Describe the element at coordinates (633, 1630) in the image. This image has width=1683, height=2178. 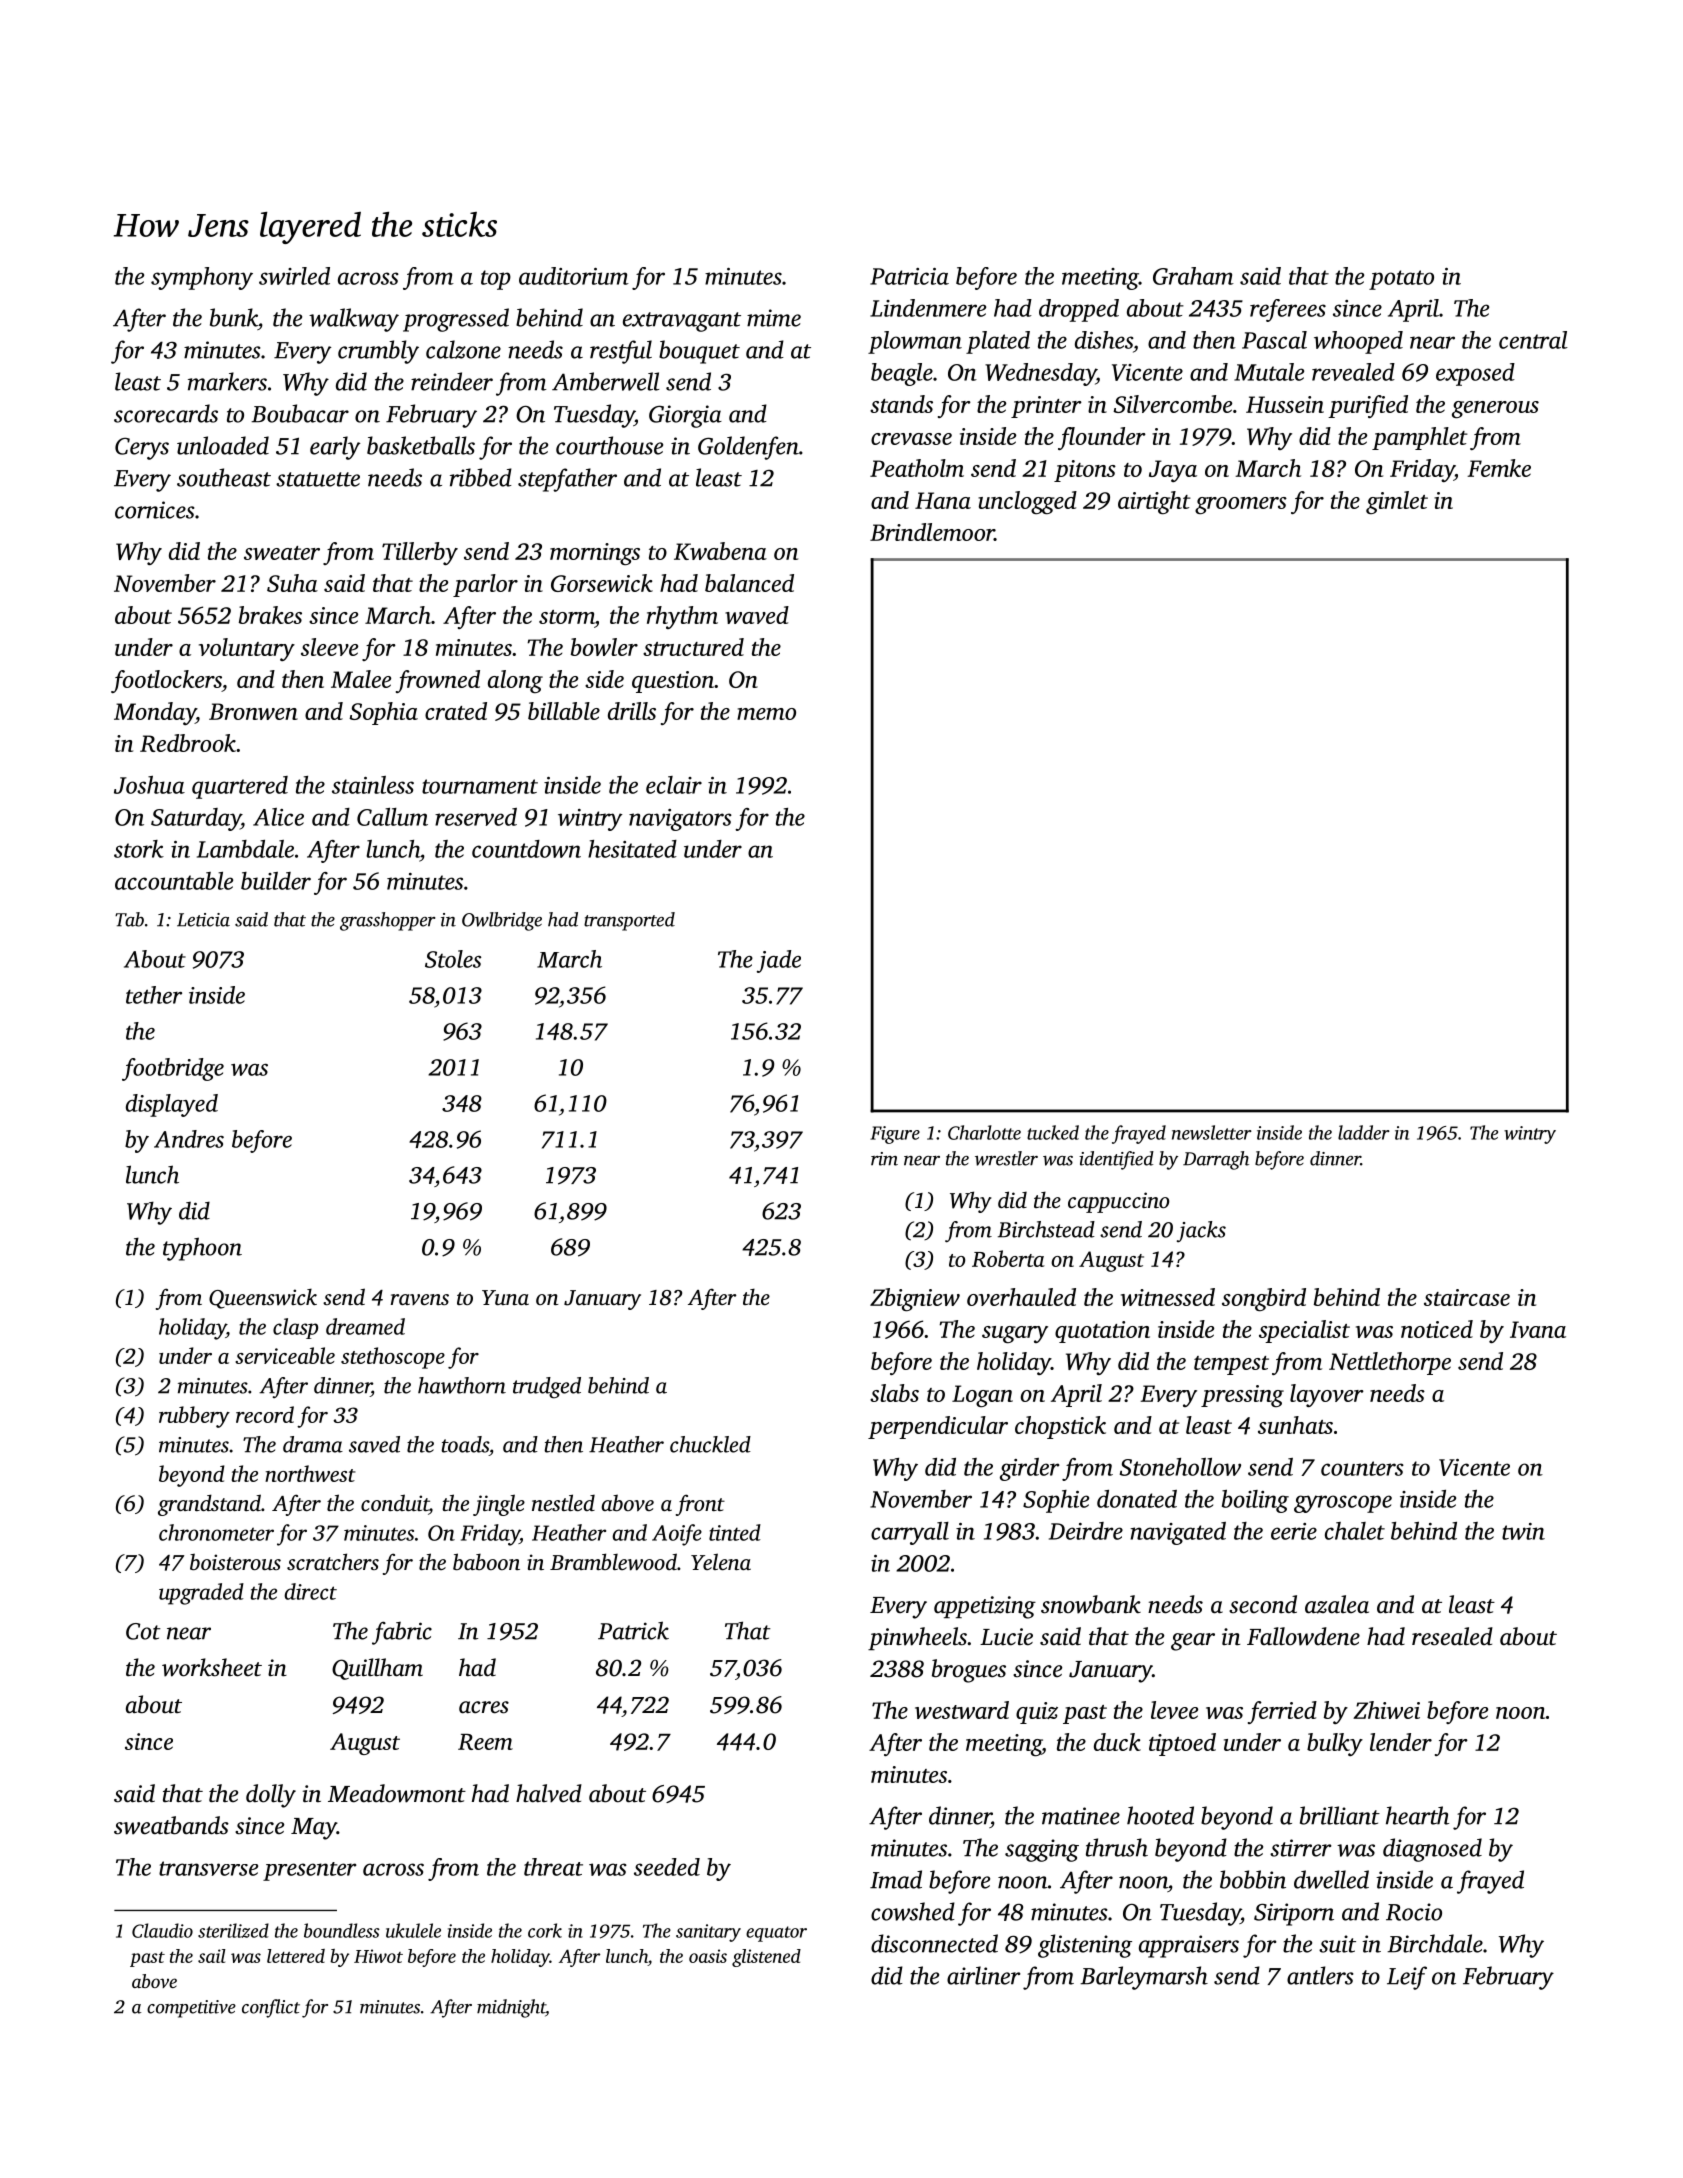
I see `Patrick` at that location.
